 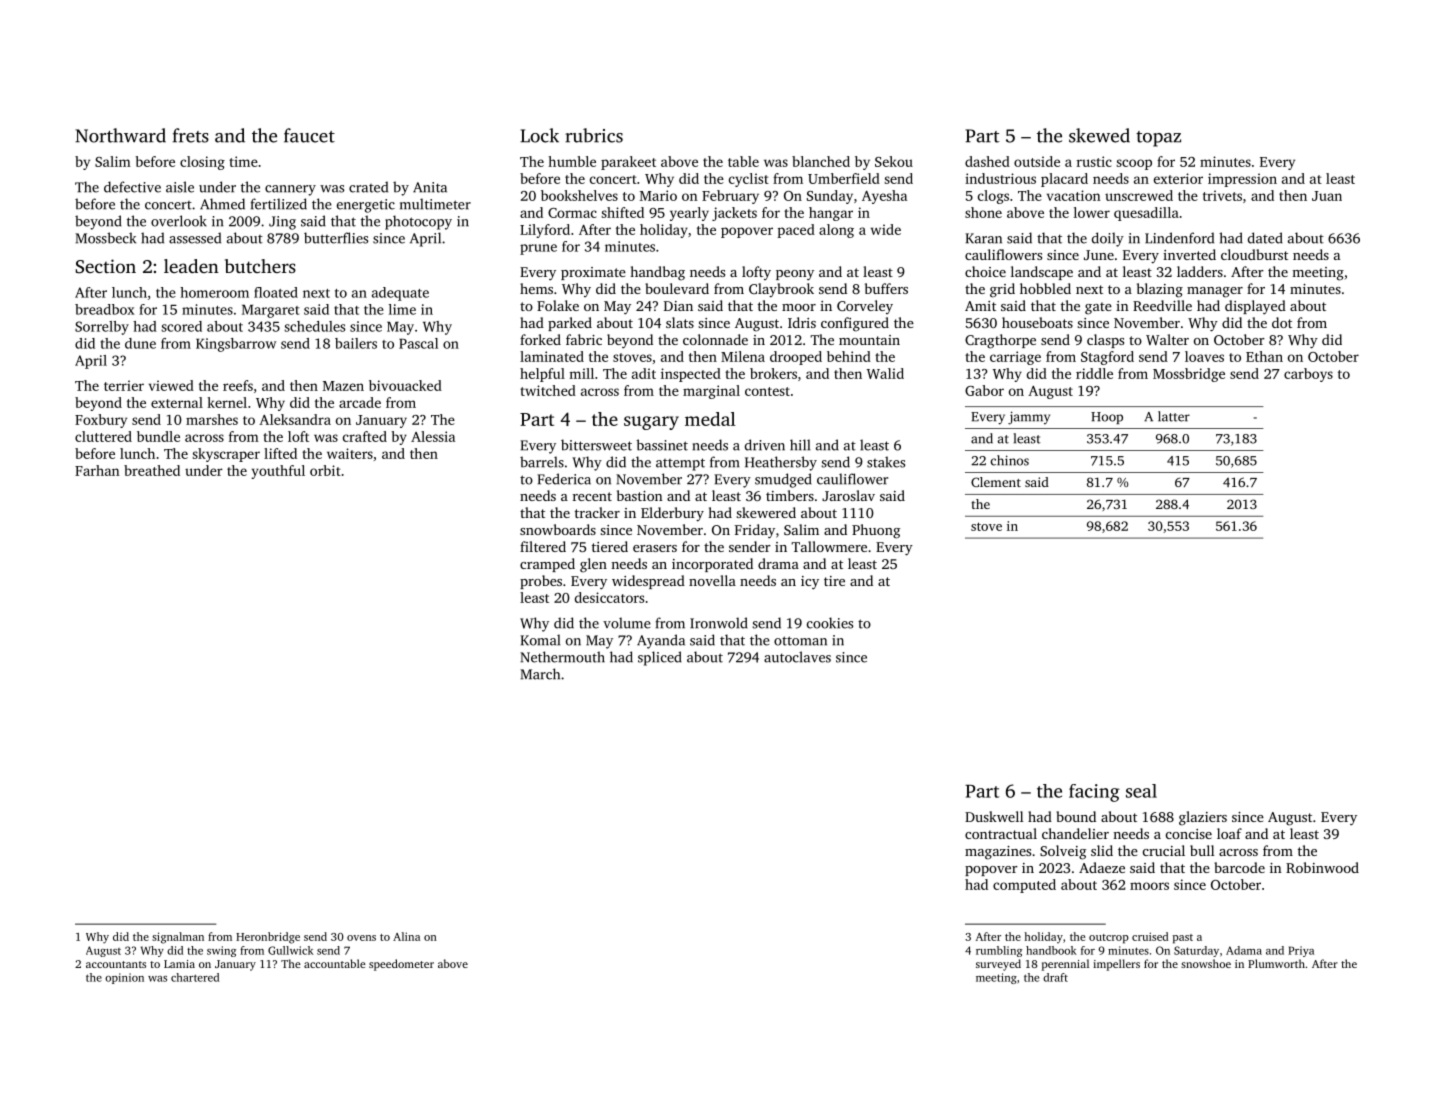 What do you see at coordinates (983, 238) in the screenshot?
I see `Karan` at bounding box center [983, 238].
